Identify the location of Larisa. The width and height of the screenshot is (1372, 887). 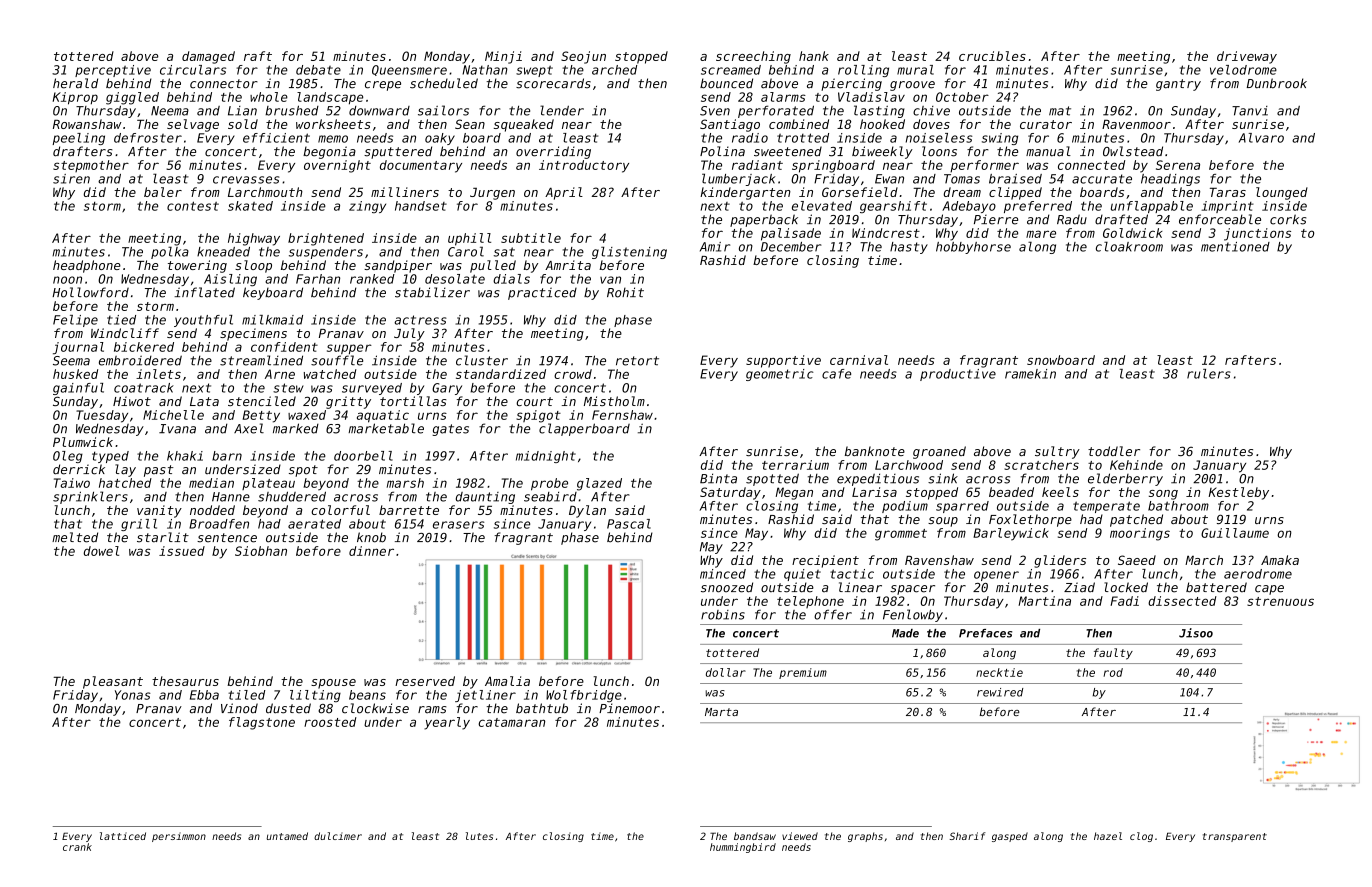
(874, 492).
